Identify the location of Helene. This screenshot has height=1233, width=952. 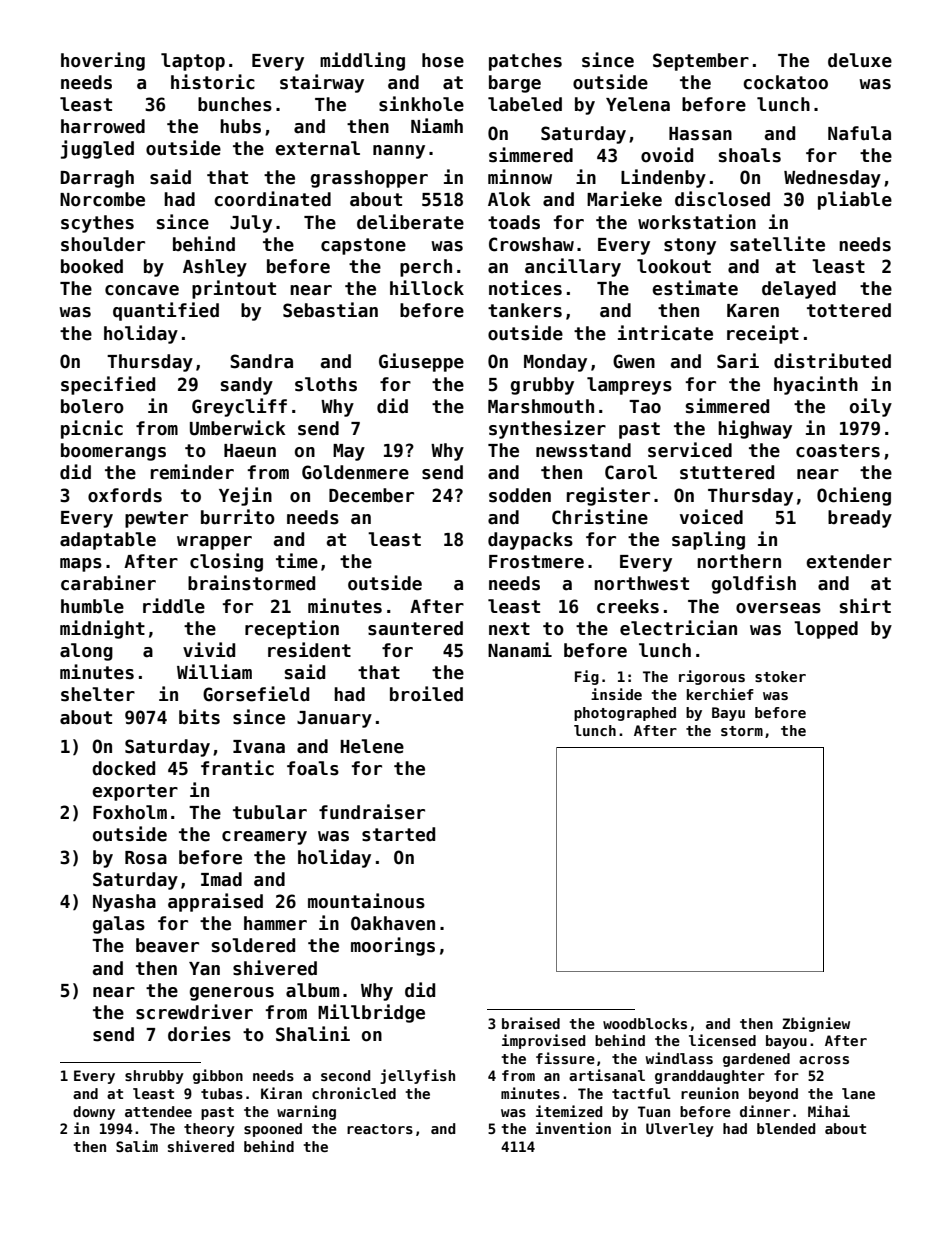
(372, 746).
